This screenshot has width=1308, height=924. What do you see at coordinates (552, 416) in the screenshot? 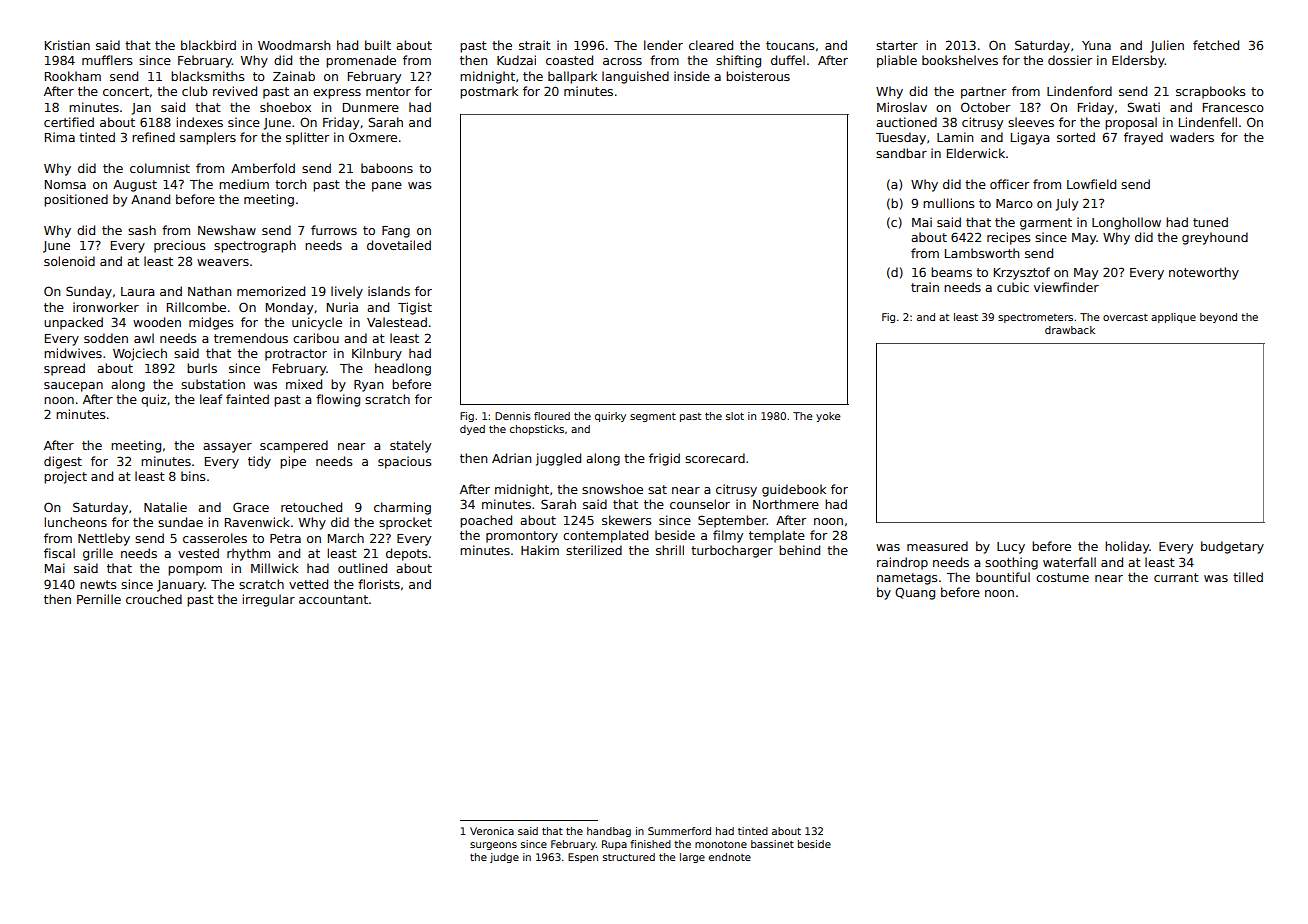
I see `floured` at bounding box center [552, 416].
